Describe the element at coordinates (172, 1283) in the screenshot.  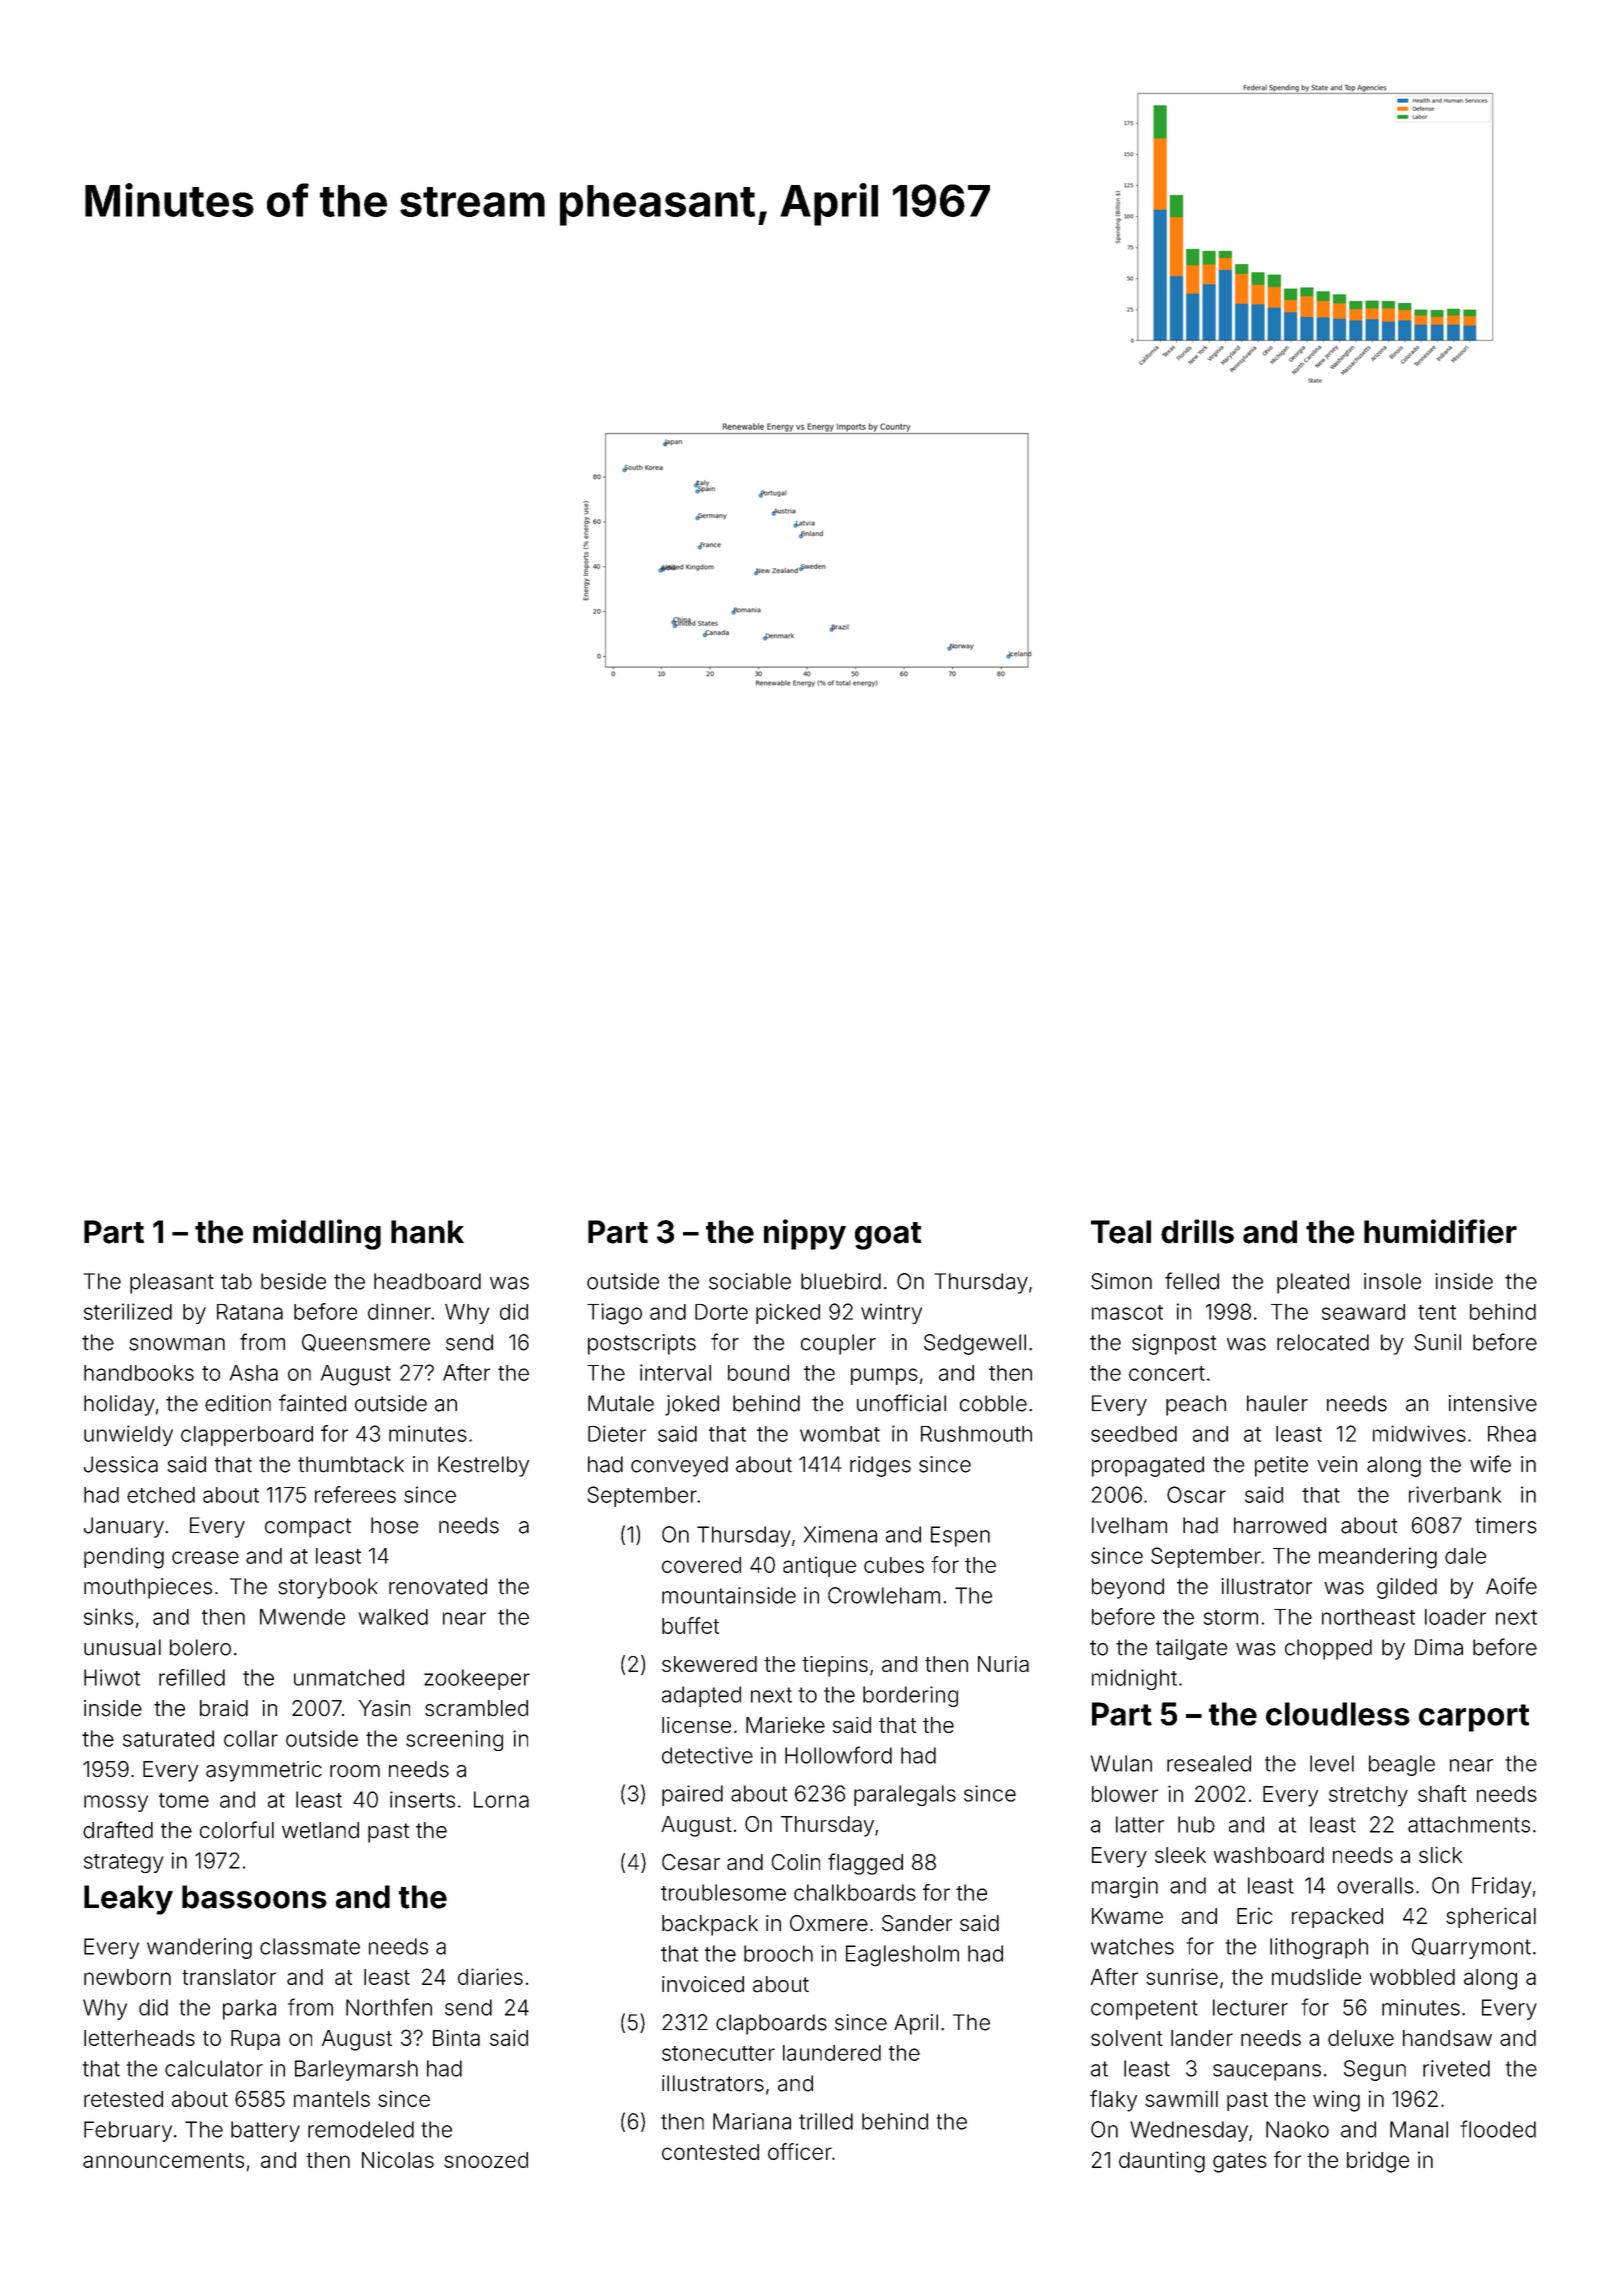
I see `pleasant` at that location.
